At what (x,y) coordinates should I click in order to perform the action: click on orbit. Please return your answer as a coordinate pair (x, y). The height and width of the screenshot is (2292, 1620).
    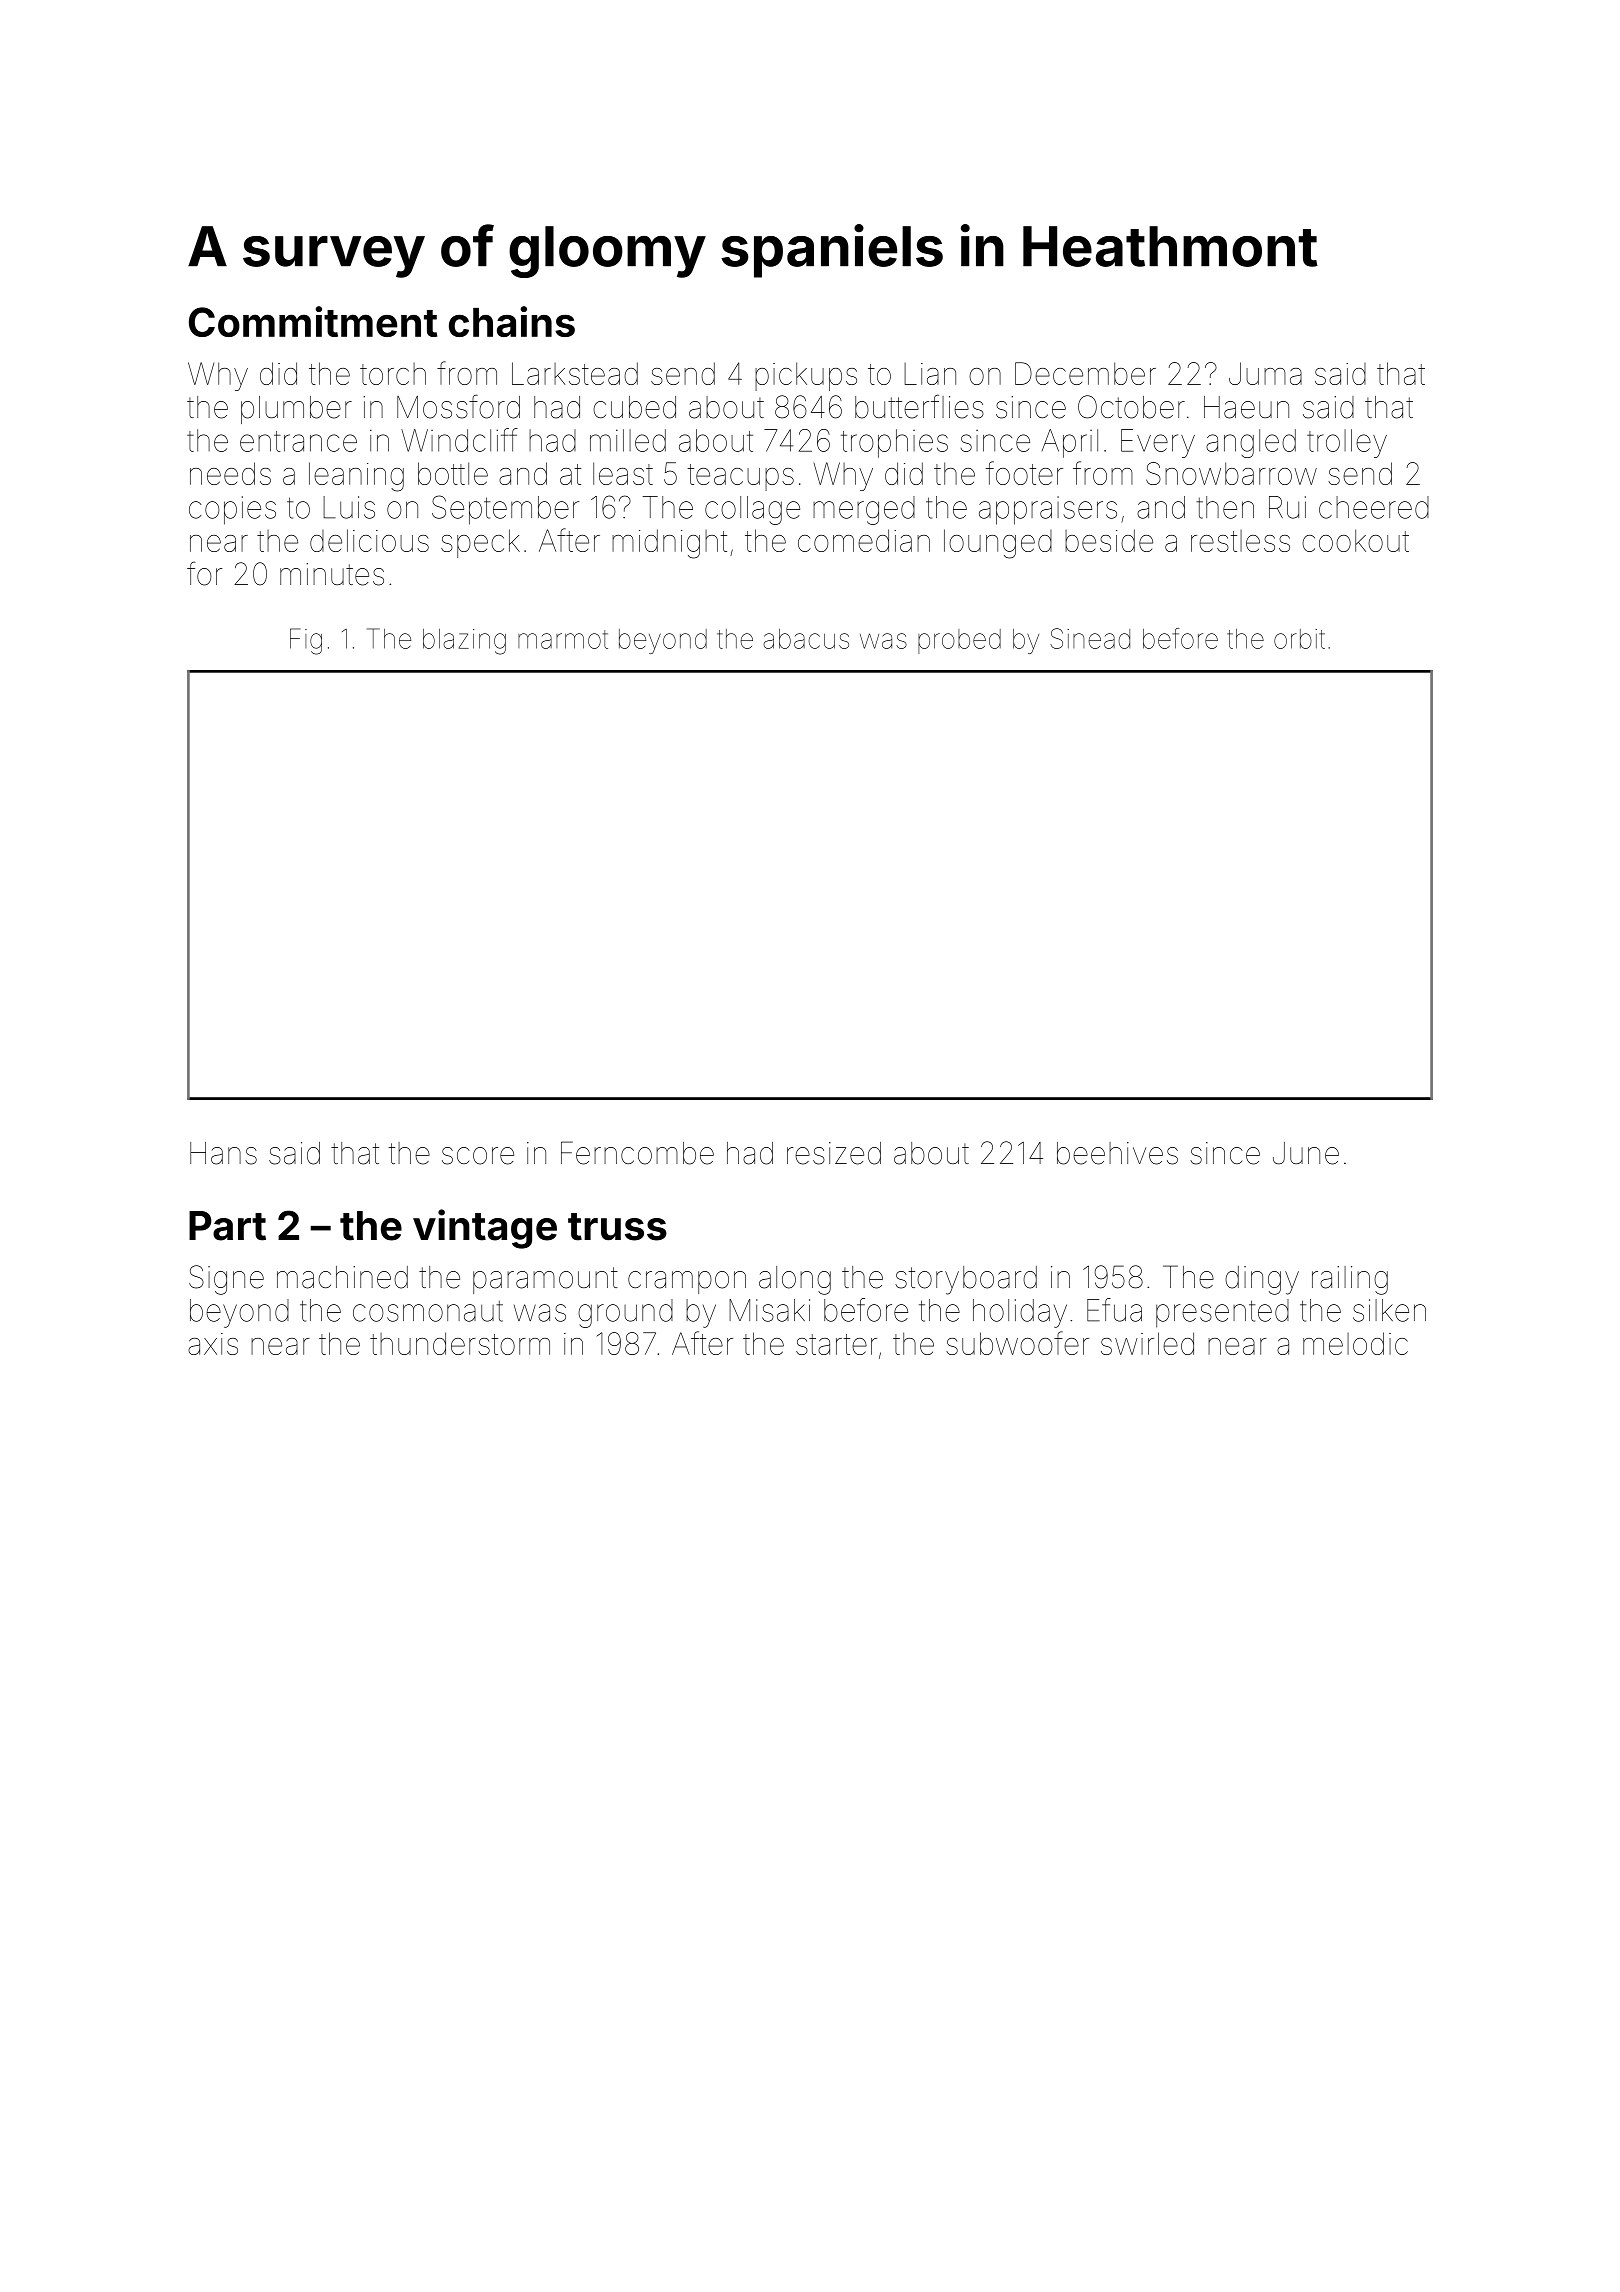
    Looking at the image, I should click on (1299, 639).
